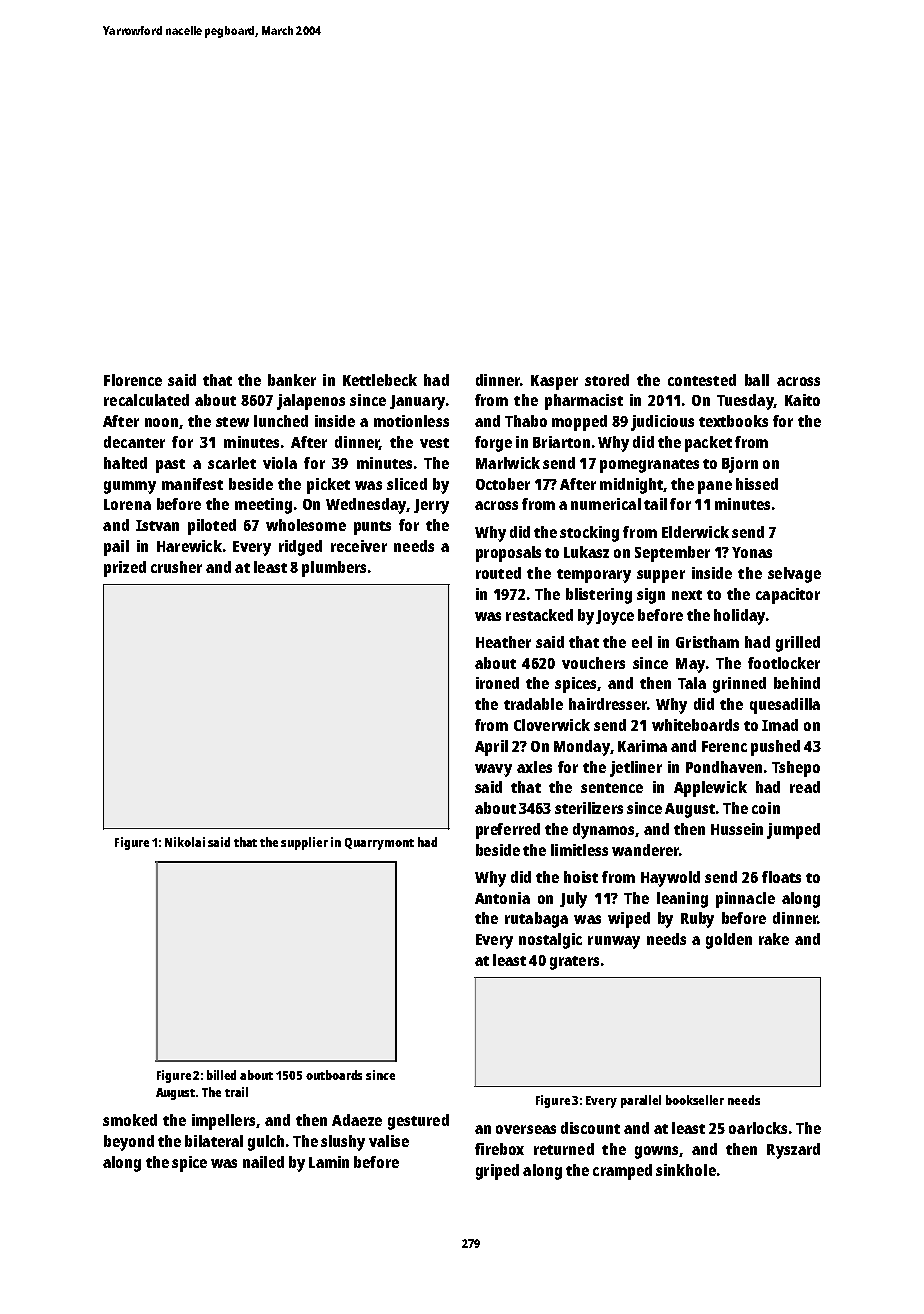  I want to click on prized, so click(125, 569).
